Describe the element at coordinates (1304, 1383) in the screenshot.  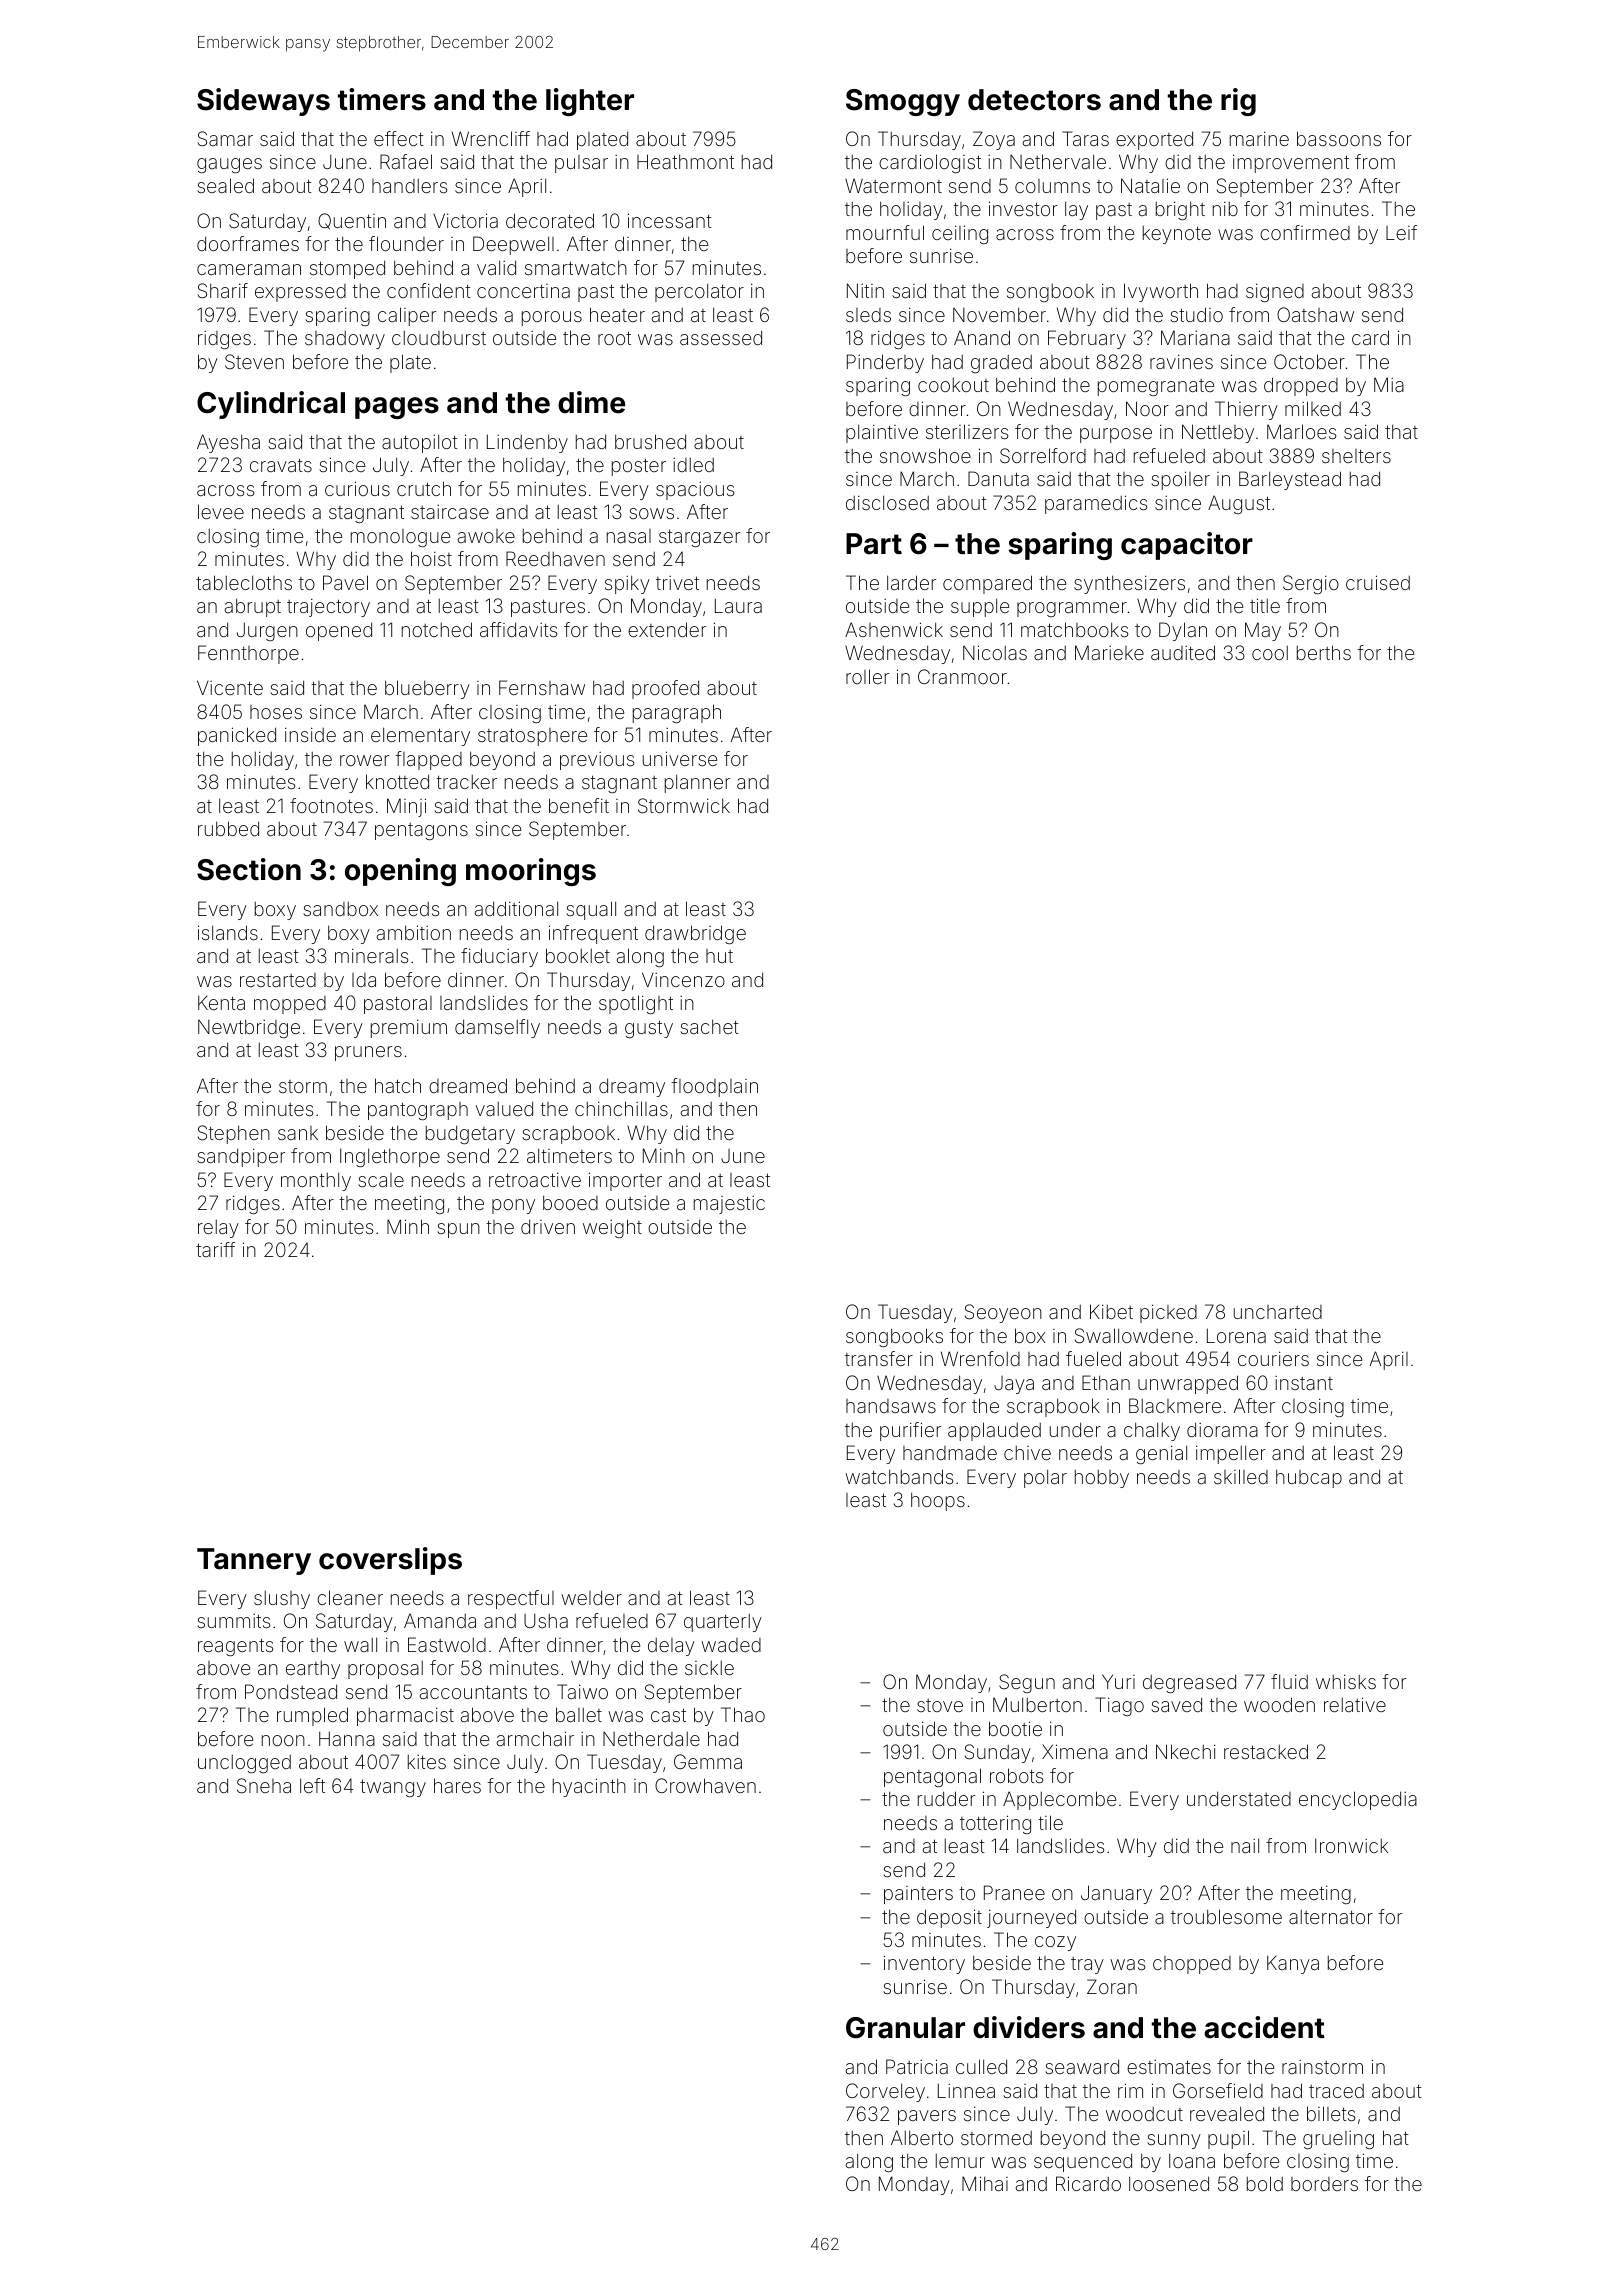
I see `instant` at that location.
